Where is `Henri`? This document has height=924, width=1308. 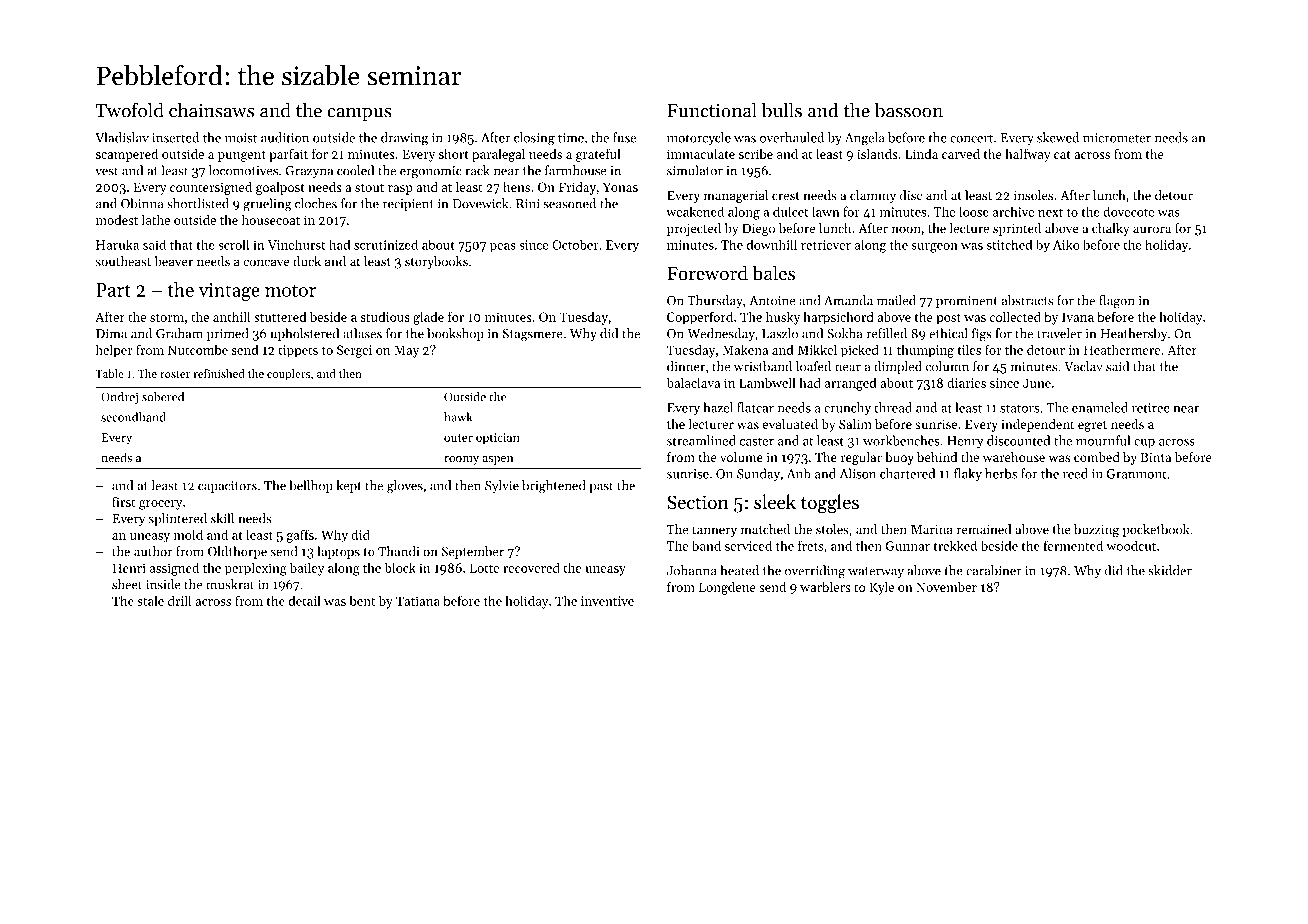
Henri is located at coordinates (129, 568).
